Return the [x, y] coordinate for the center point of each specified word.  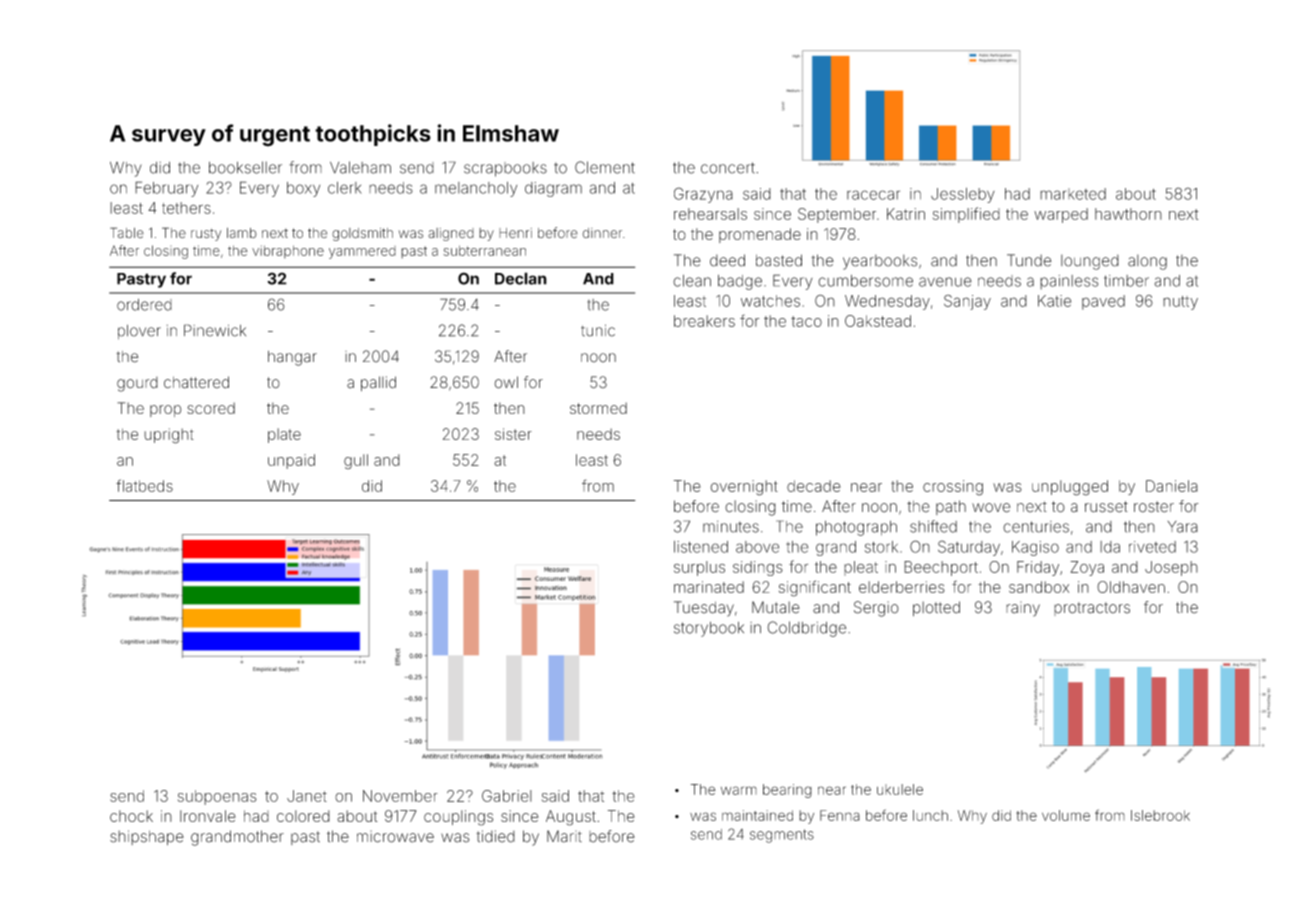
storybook [709, 629]
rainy [1023, 609]
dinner [602, 233]
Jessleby [963, 195]
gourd [137, 384]
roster [1154, 507]
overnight [744, 488]
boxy [303, 189]
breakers [704, 321]
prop [166, 411]
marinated [709, 587]
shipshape [147, 837]
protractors [1092, 609]
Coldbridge [806, 629]
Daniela [1172, 486]
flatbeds [144, 485]
